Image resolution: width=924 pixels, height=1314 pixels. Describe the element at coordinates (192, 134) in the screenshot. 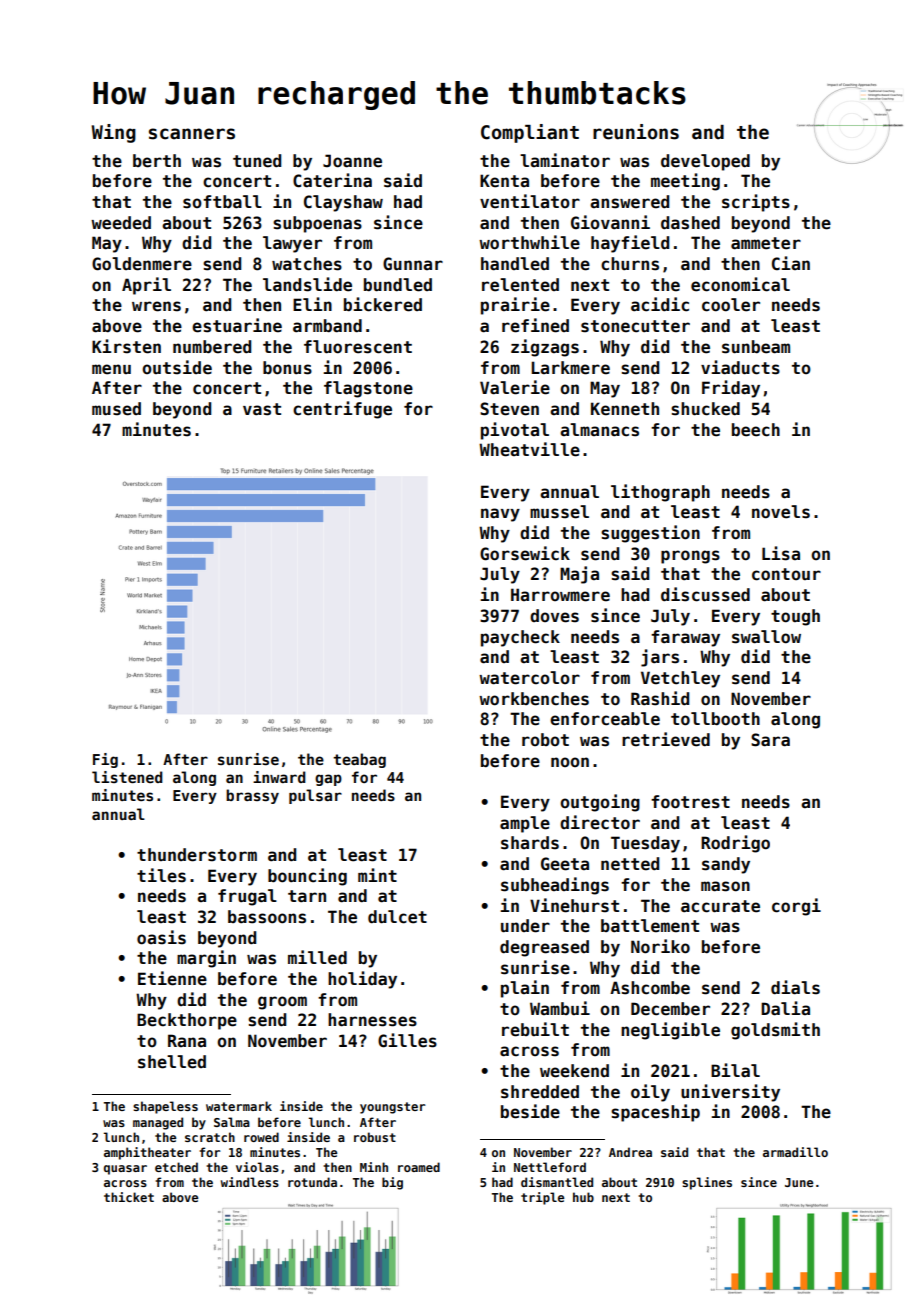

I see `scanners` at that location.
